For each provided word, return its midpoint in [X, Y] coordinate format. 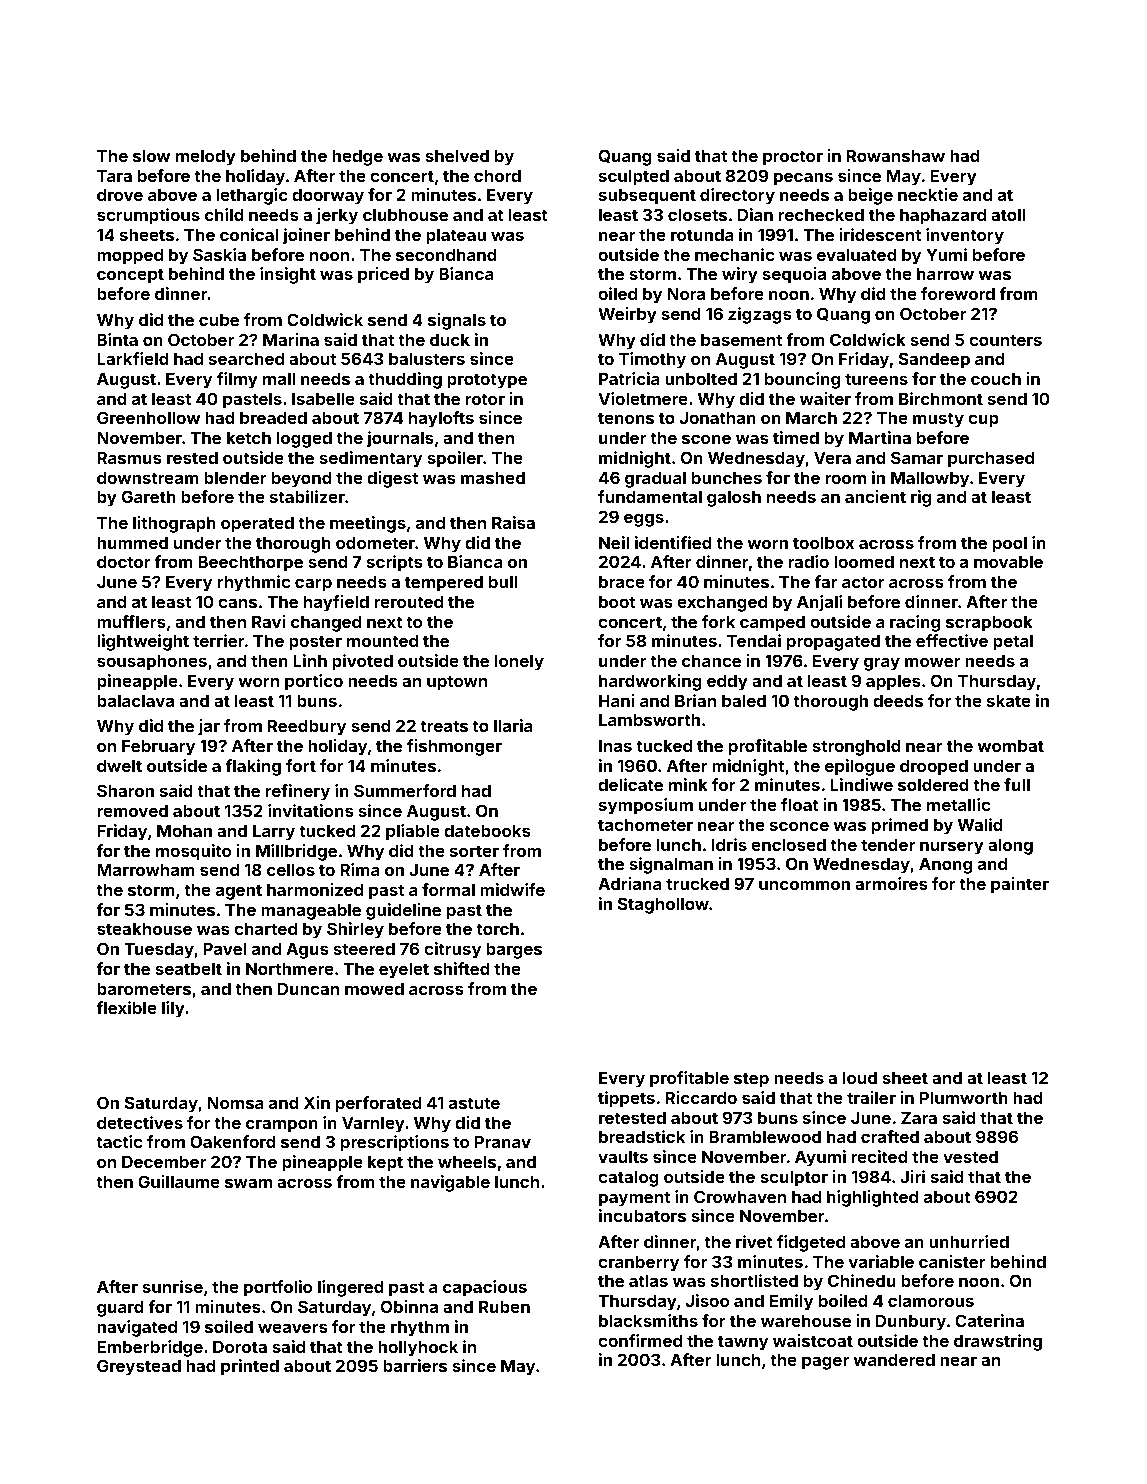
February [158, 747]
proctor [793, 158]
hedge [357, 157]
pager [825, 1363]
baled [744, 700]
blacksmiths [648, 1320]
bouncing [802, 380]
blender [235, 477]
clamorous [931, 1300]
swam [248, 1183]
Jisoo [707, 1300]
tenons [626, 418]
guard [120, 1308]
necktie [928, 194]
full [1017, 784]
